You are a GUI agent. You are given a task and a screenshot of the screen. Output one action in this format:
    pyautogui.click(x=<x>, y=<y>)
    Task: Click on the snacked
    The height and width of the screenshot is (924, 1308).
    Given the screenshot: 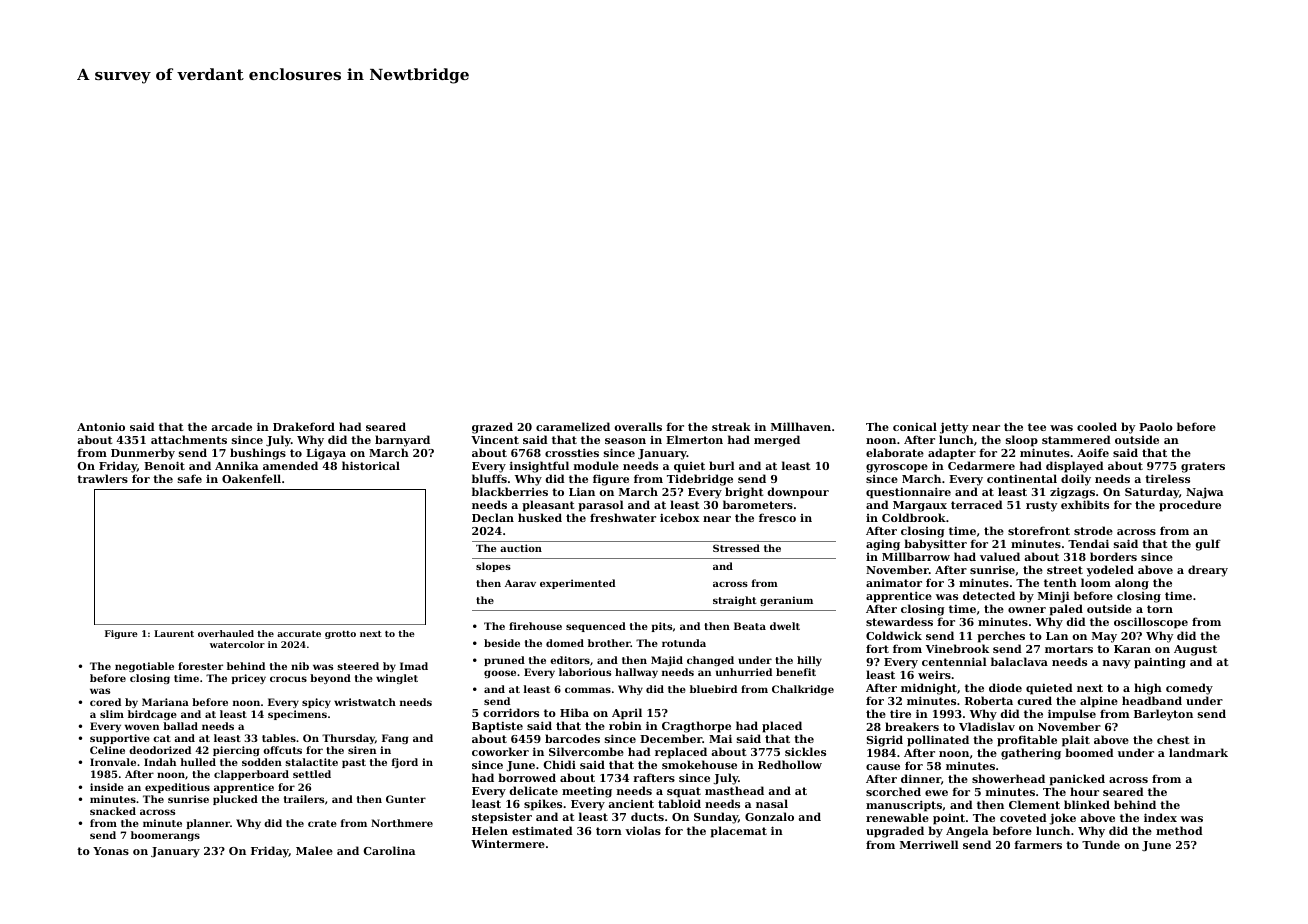 What is the action you would take?
    pyautogui.click(x=113, y=811)
